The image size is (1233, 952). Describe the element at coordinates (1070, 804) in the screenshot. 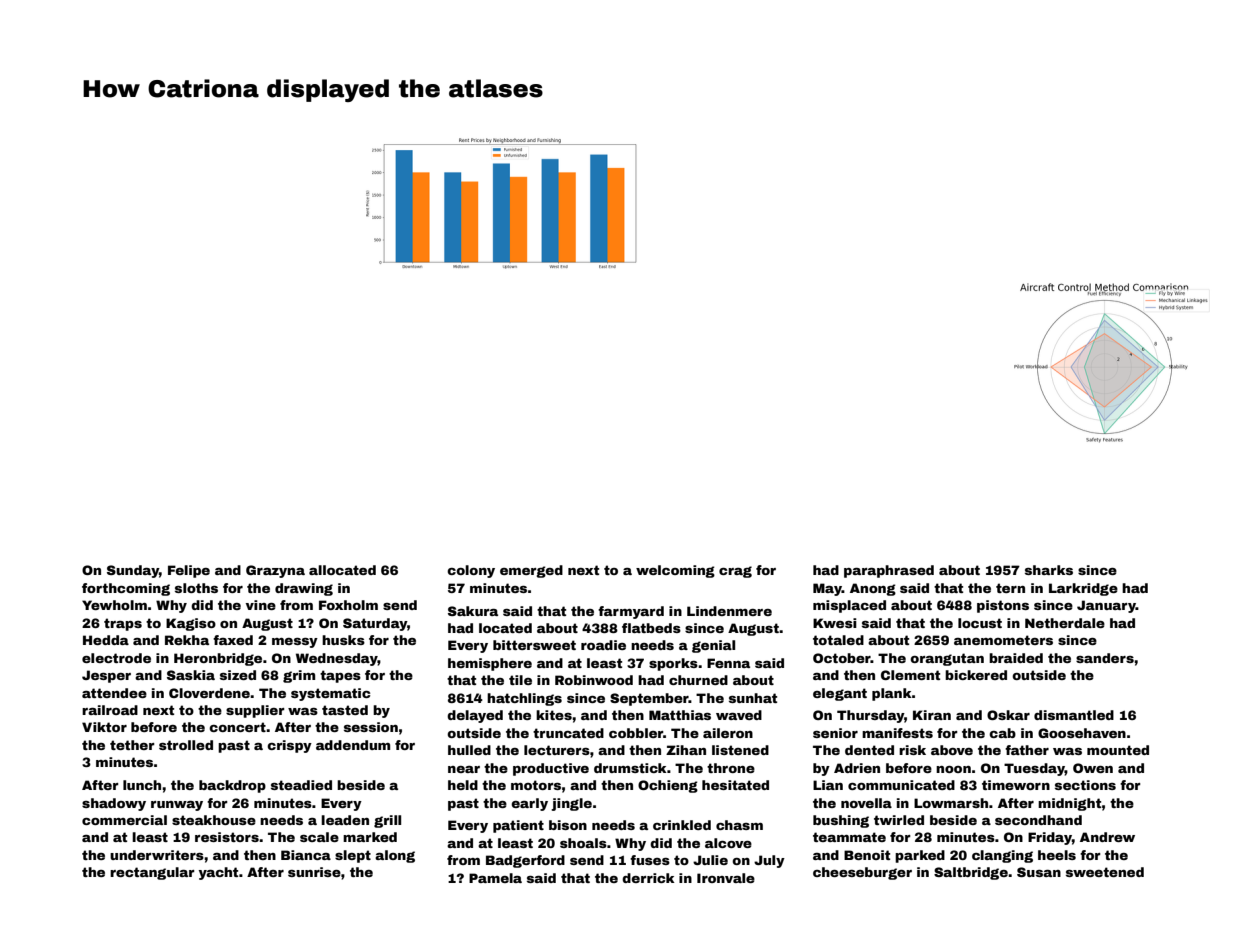

I see `midnight` at that location.
